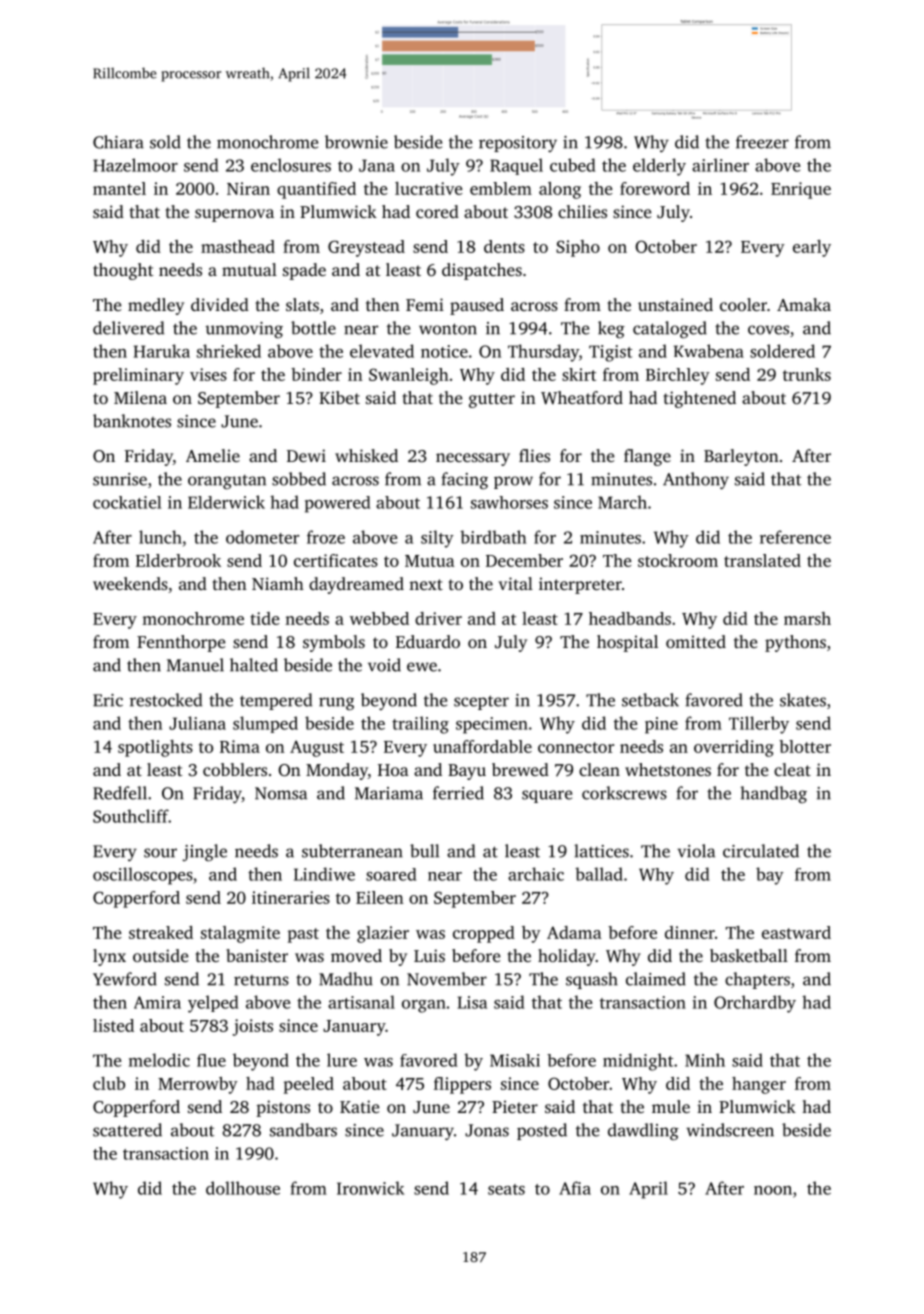 Image resolution: width=924 pixels, height=1314 pixels. Describe the element at coordinates (198, 1085) in the image. I see `Merrowby` at that location.
